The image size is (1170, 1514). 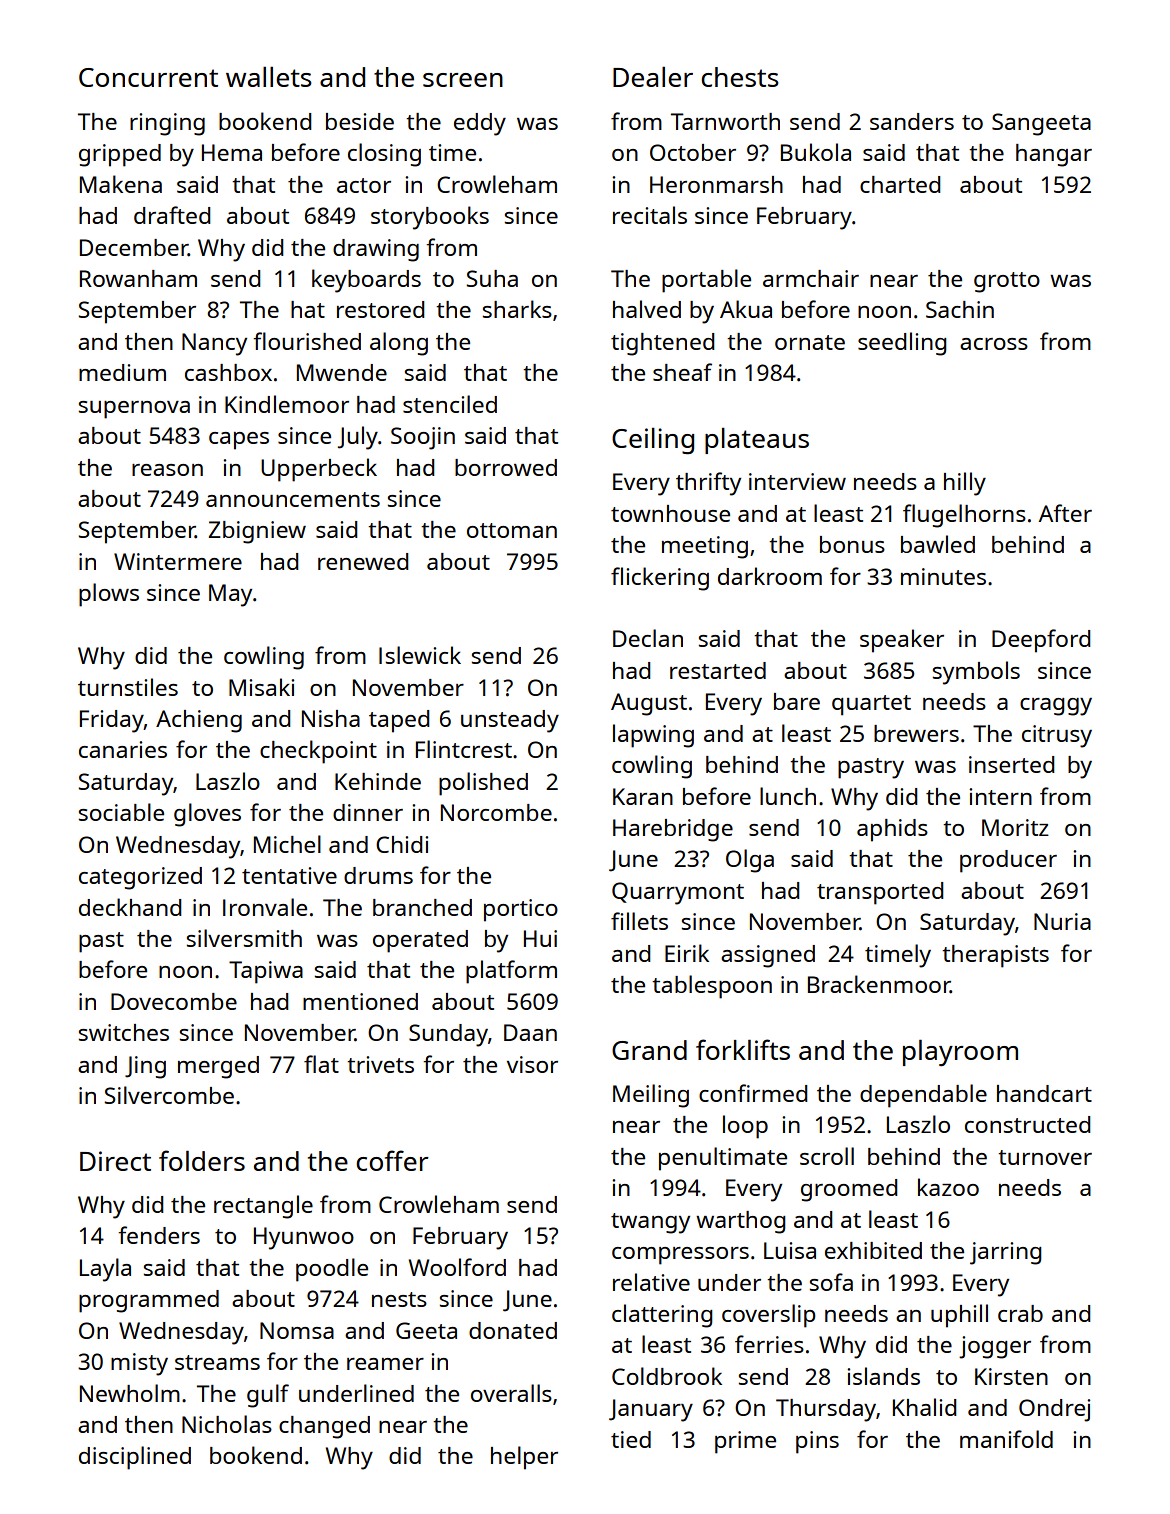 I want to click on wallets, so click(x=269, y=77).
